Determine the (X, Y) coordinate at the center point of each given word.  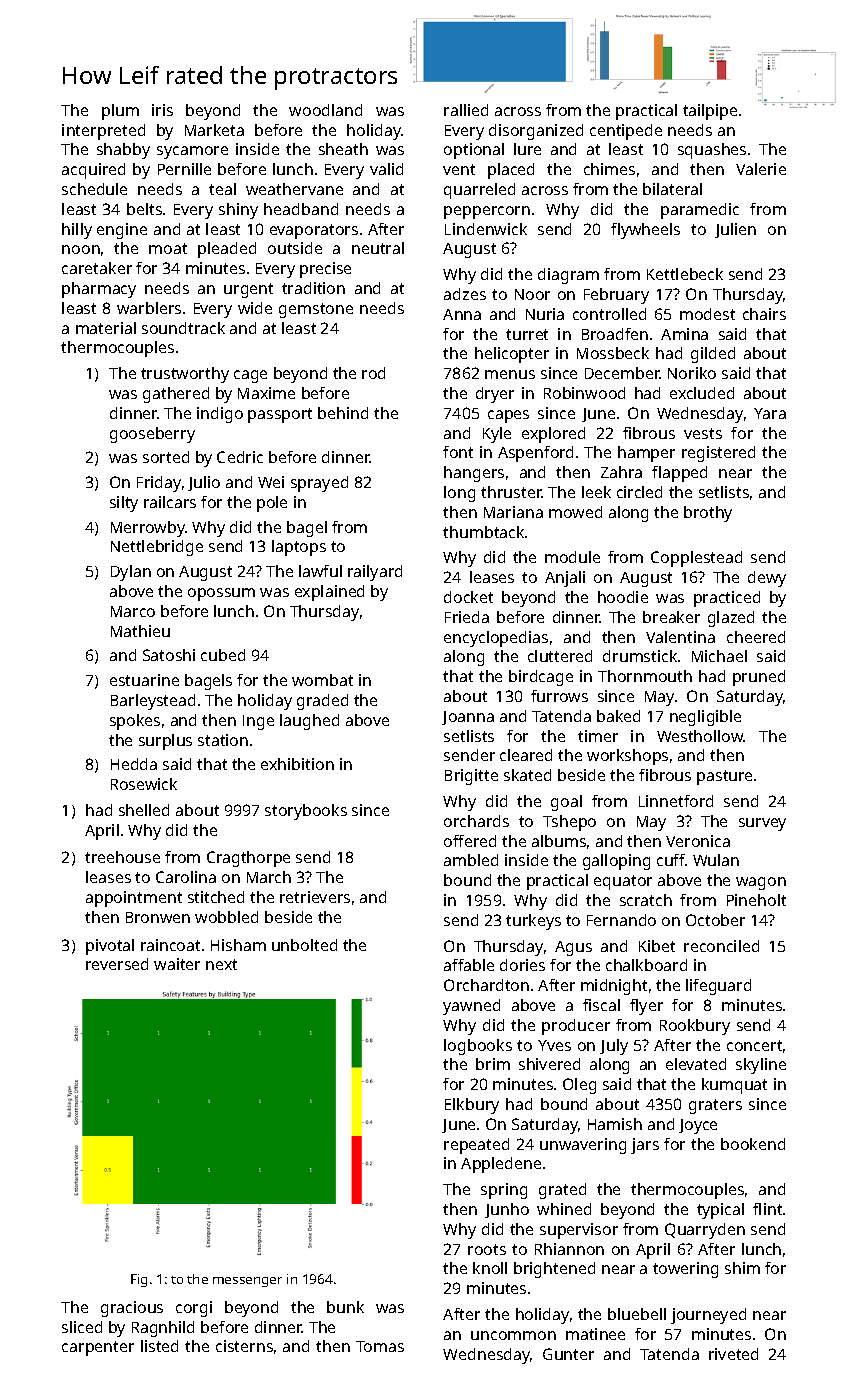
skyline (761, 1066)
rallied (466, 110)
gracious (132, 1309)
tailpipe (710, 112)
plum (120, 112)
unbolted (304, 945)
